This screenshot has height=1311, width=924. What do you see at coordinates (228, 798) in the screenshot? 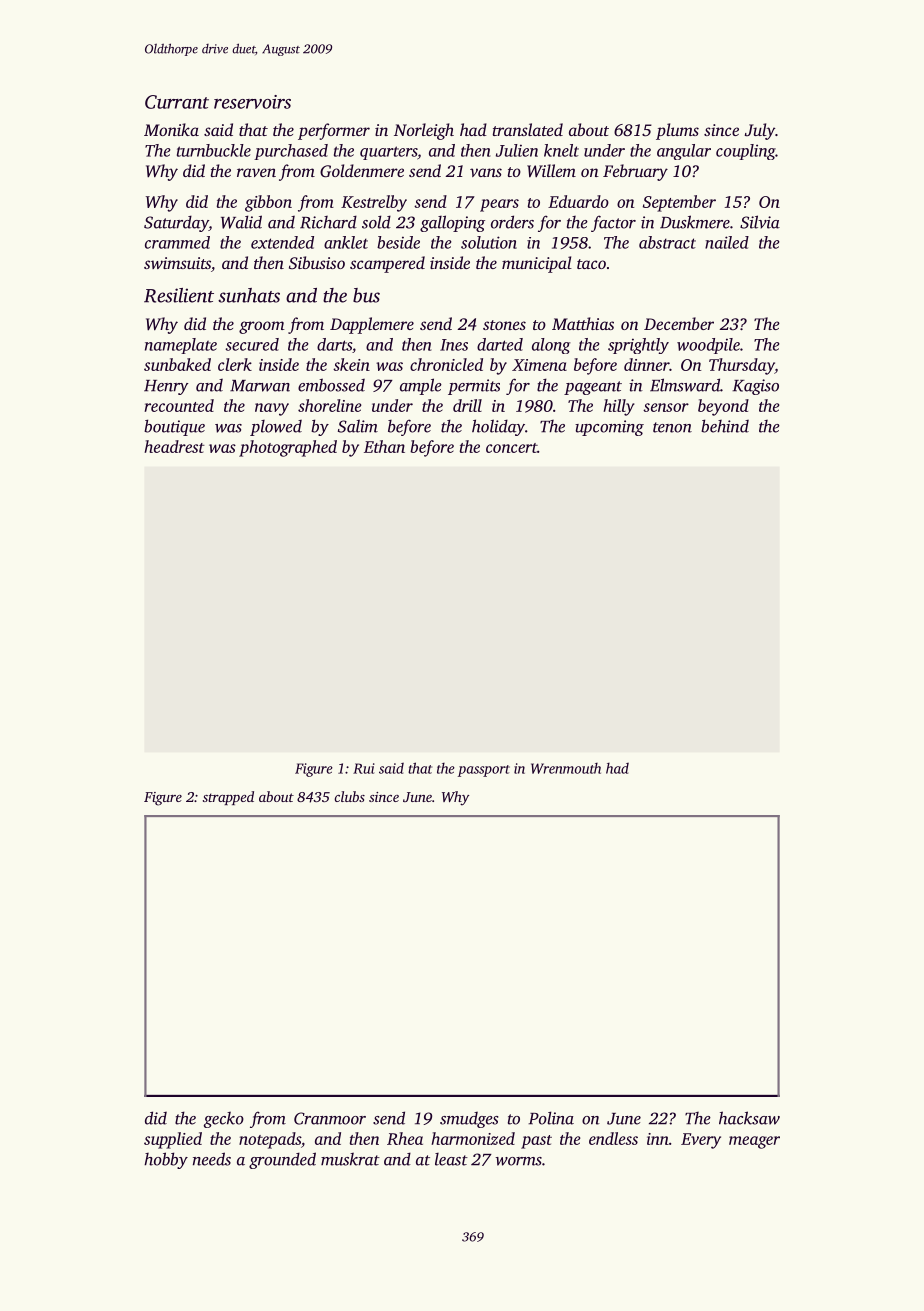
I see `strapped` at bounding box center [228, 798].
